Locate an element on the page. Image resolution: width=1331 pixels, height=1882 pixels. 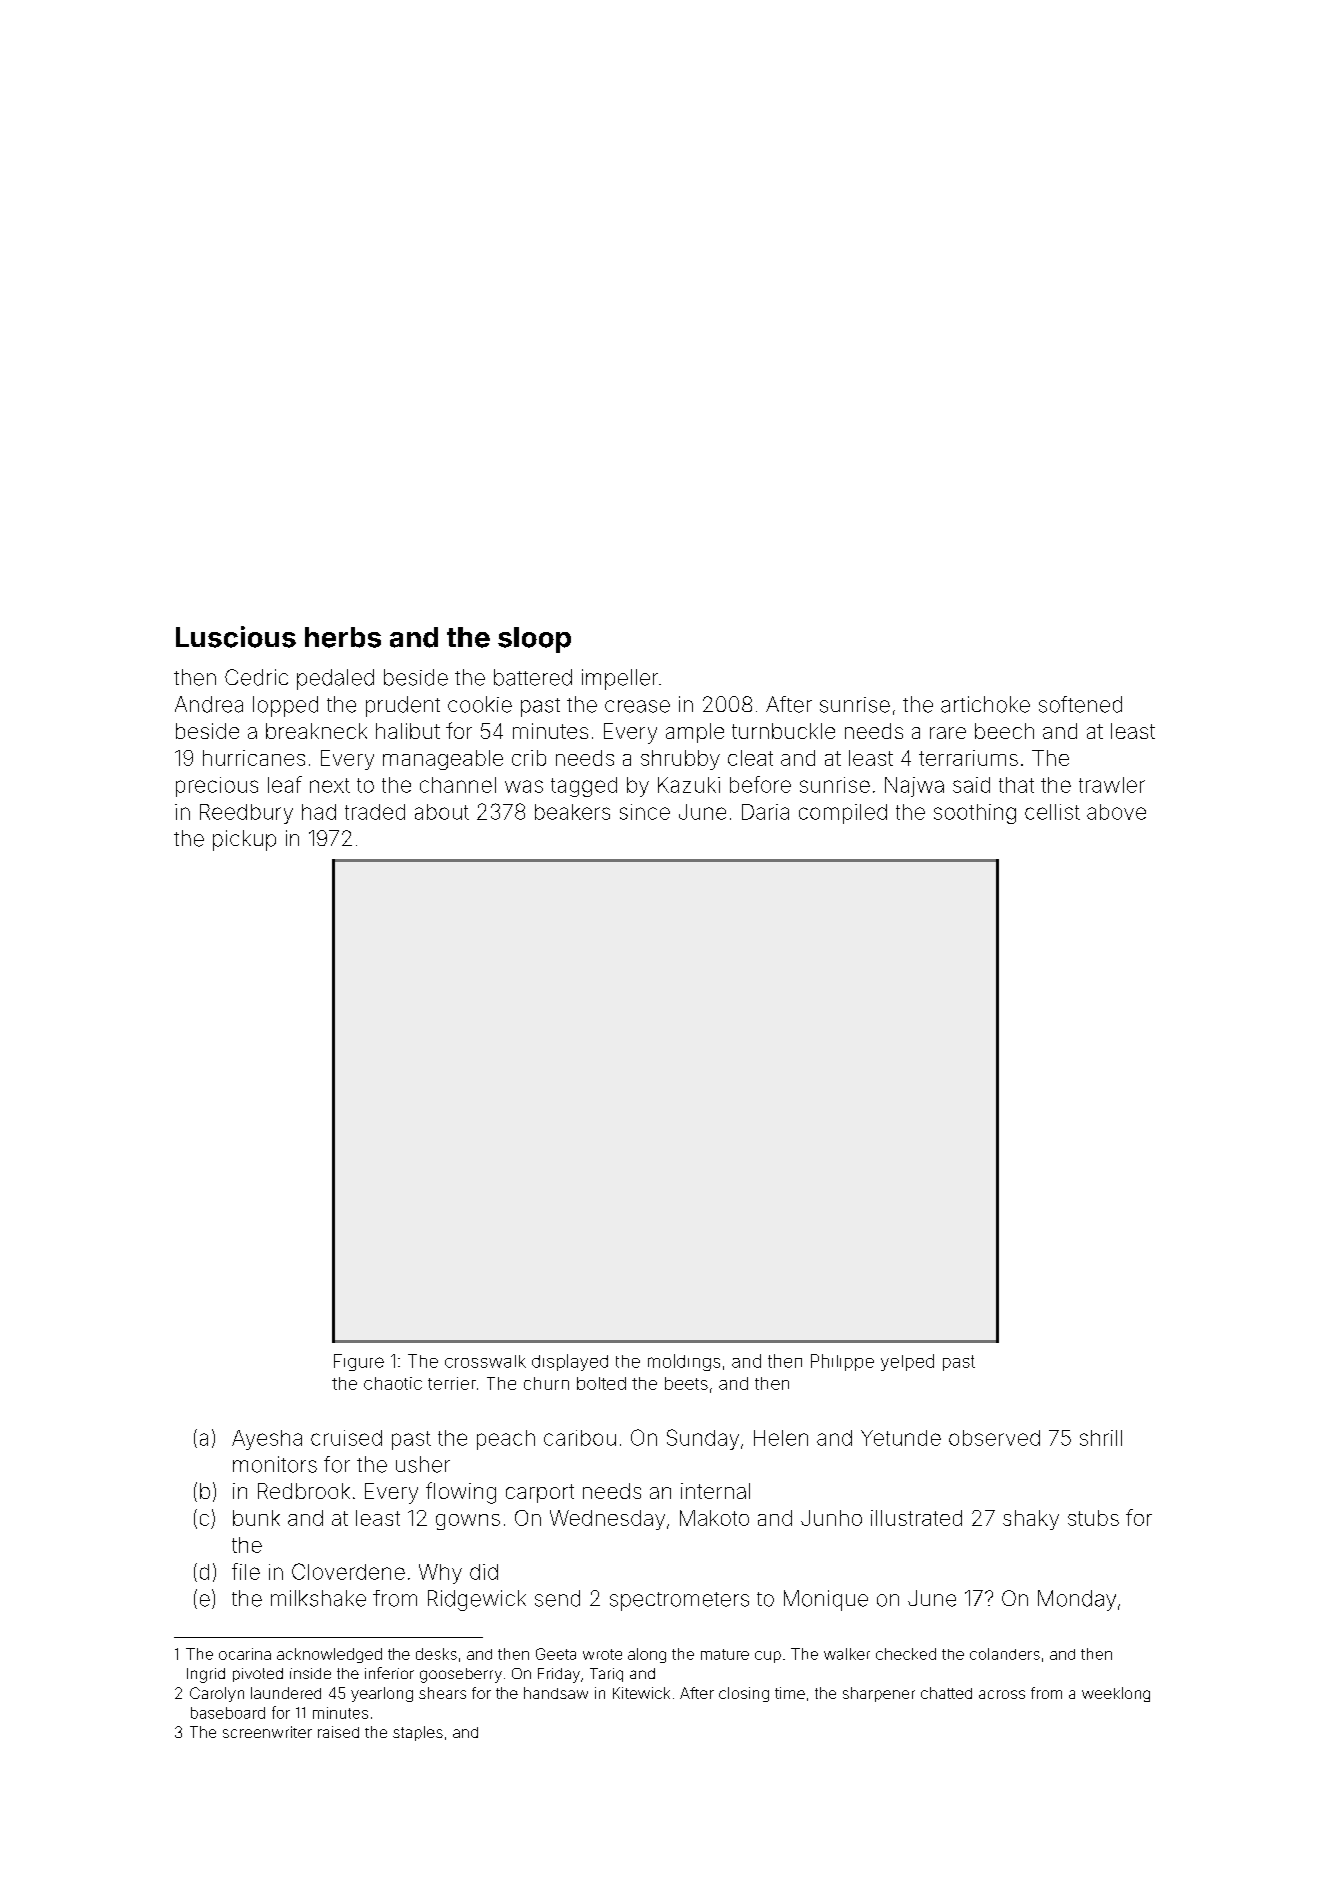
about is located at coordinates (442, 812).
